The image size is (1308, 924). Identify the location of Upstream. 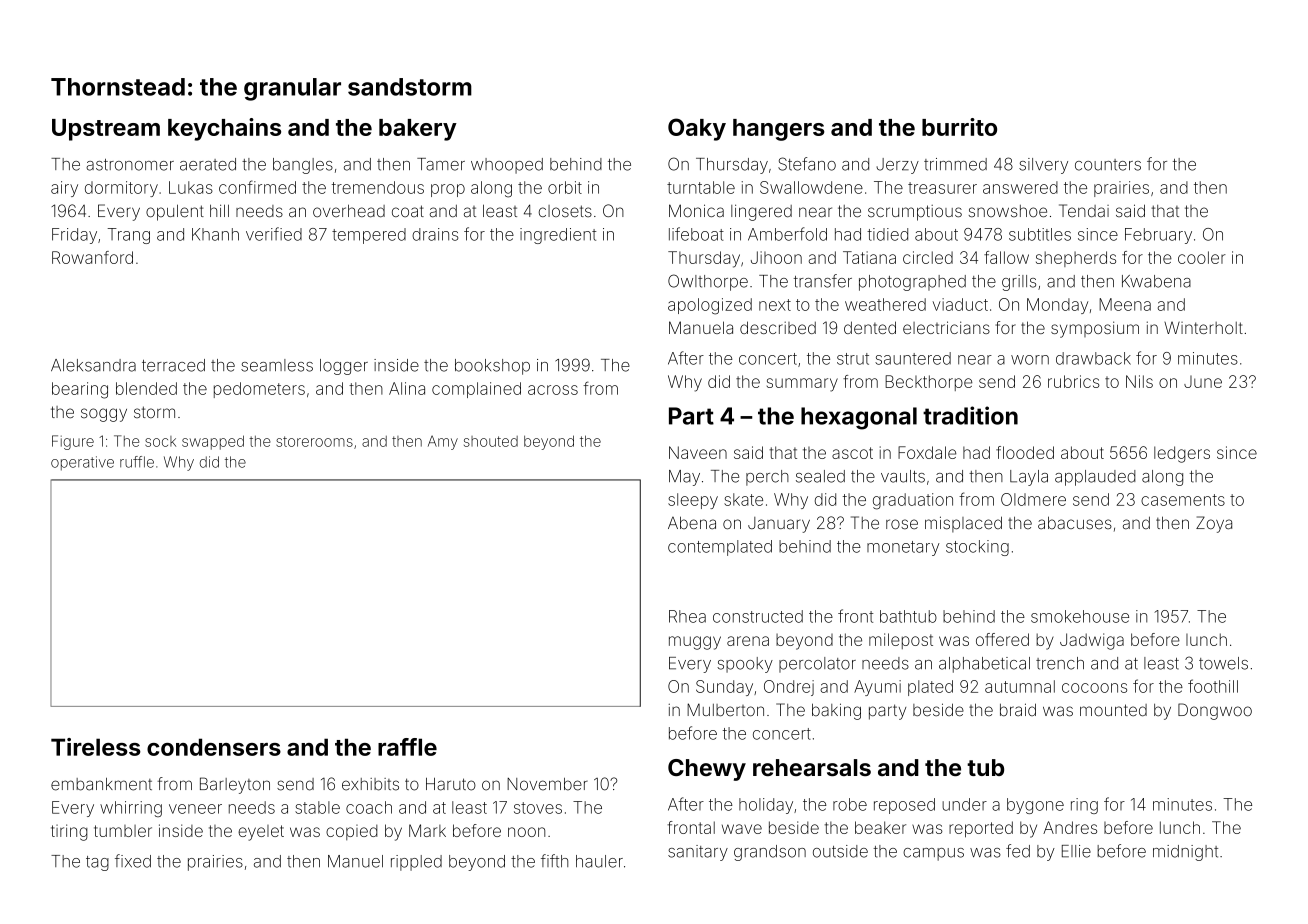
(106, 130).
